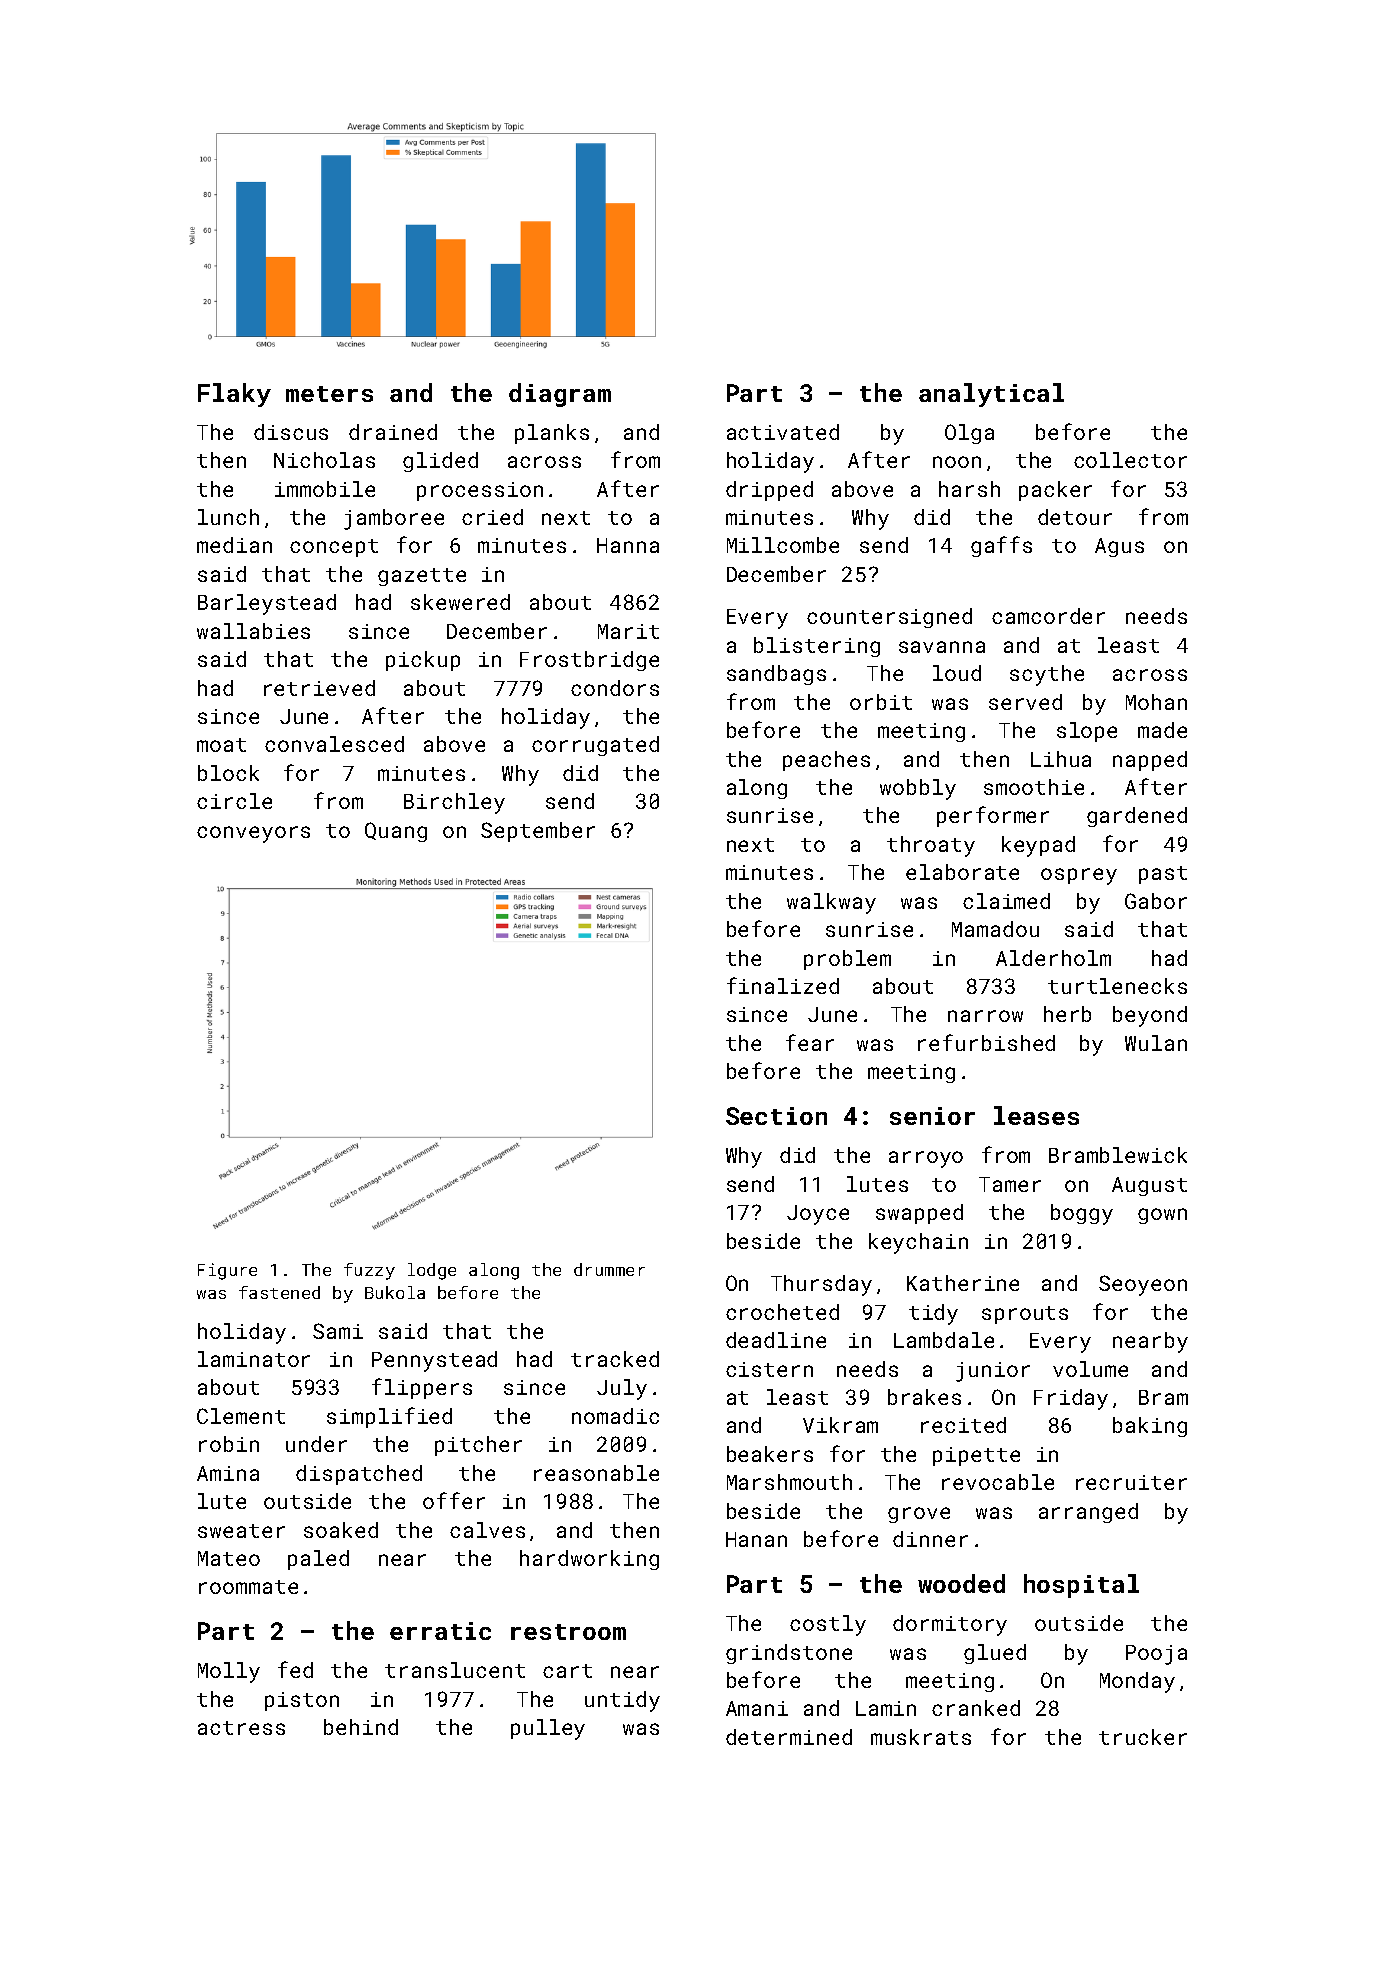 Image resolution: width=1386 pixels, height=1969 pixels. What do you see at coordinates (1150, 1016) in the image?
I see `beyond` at bounding box center [1150, 1016].
